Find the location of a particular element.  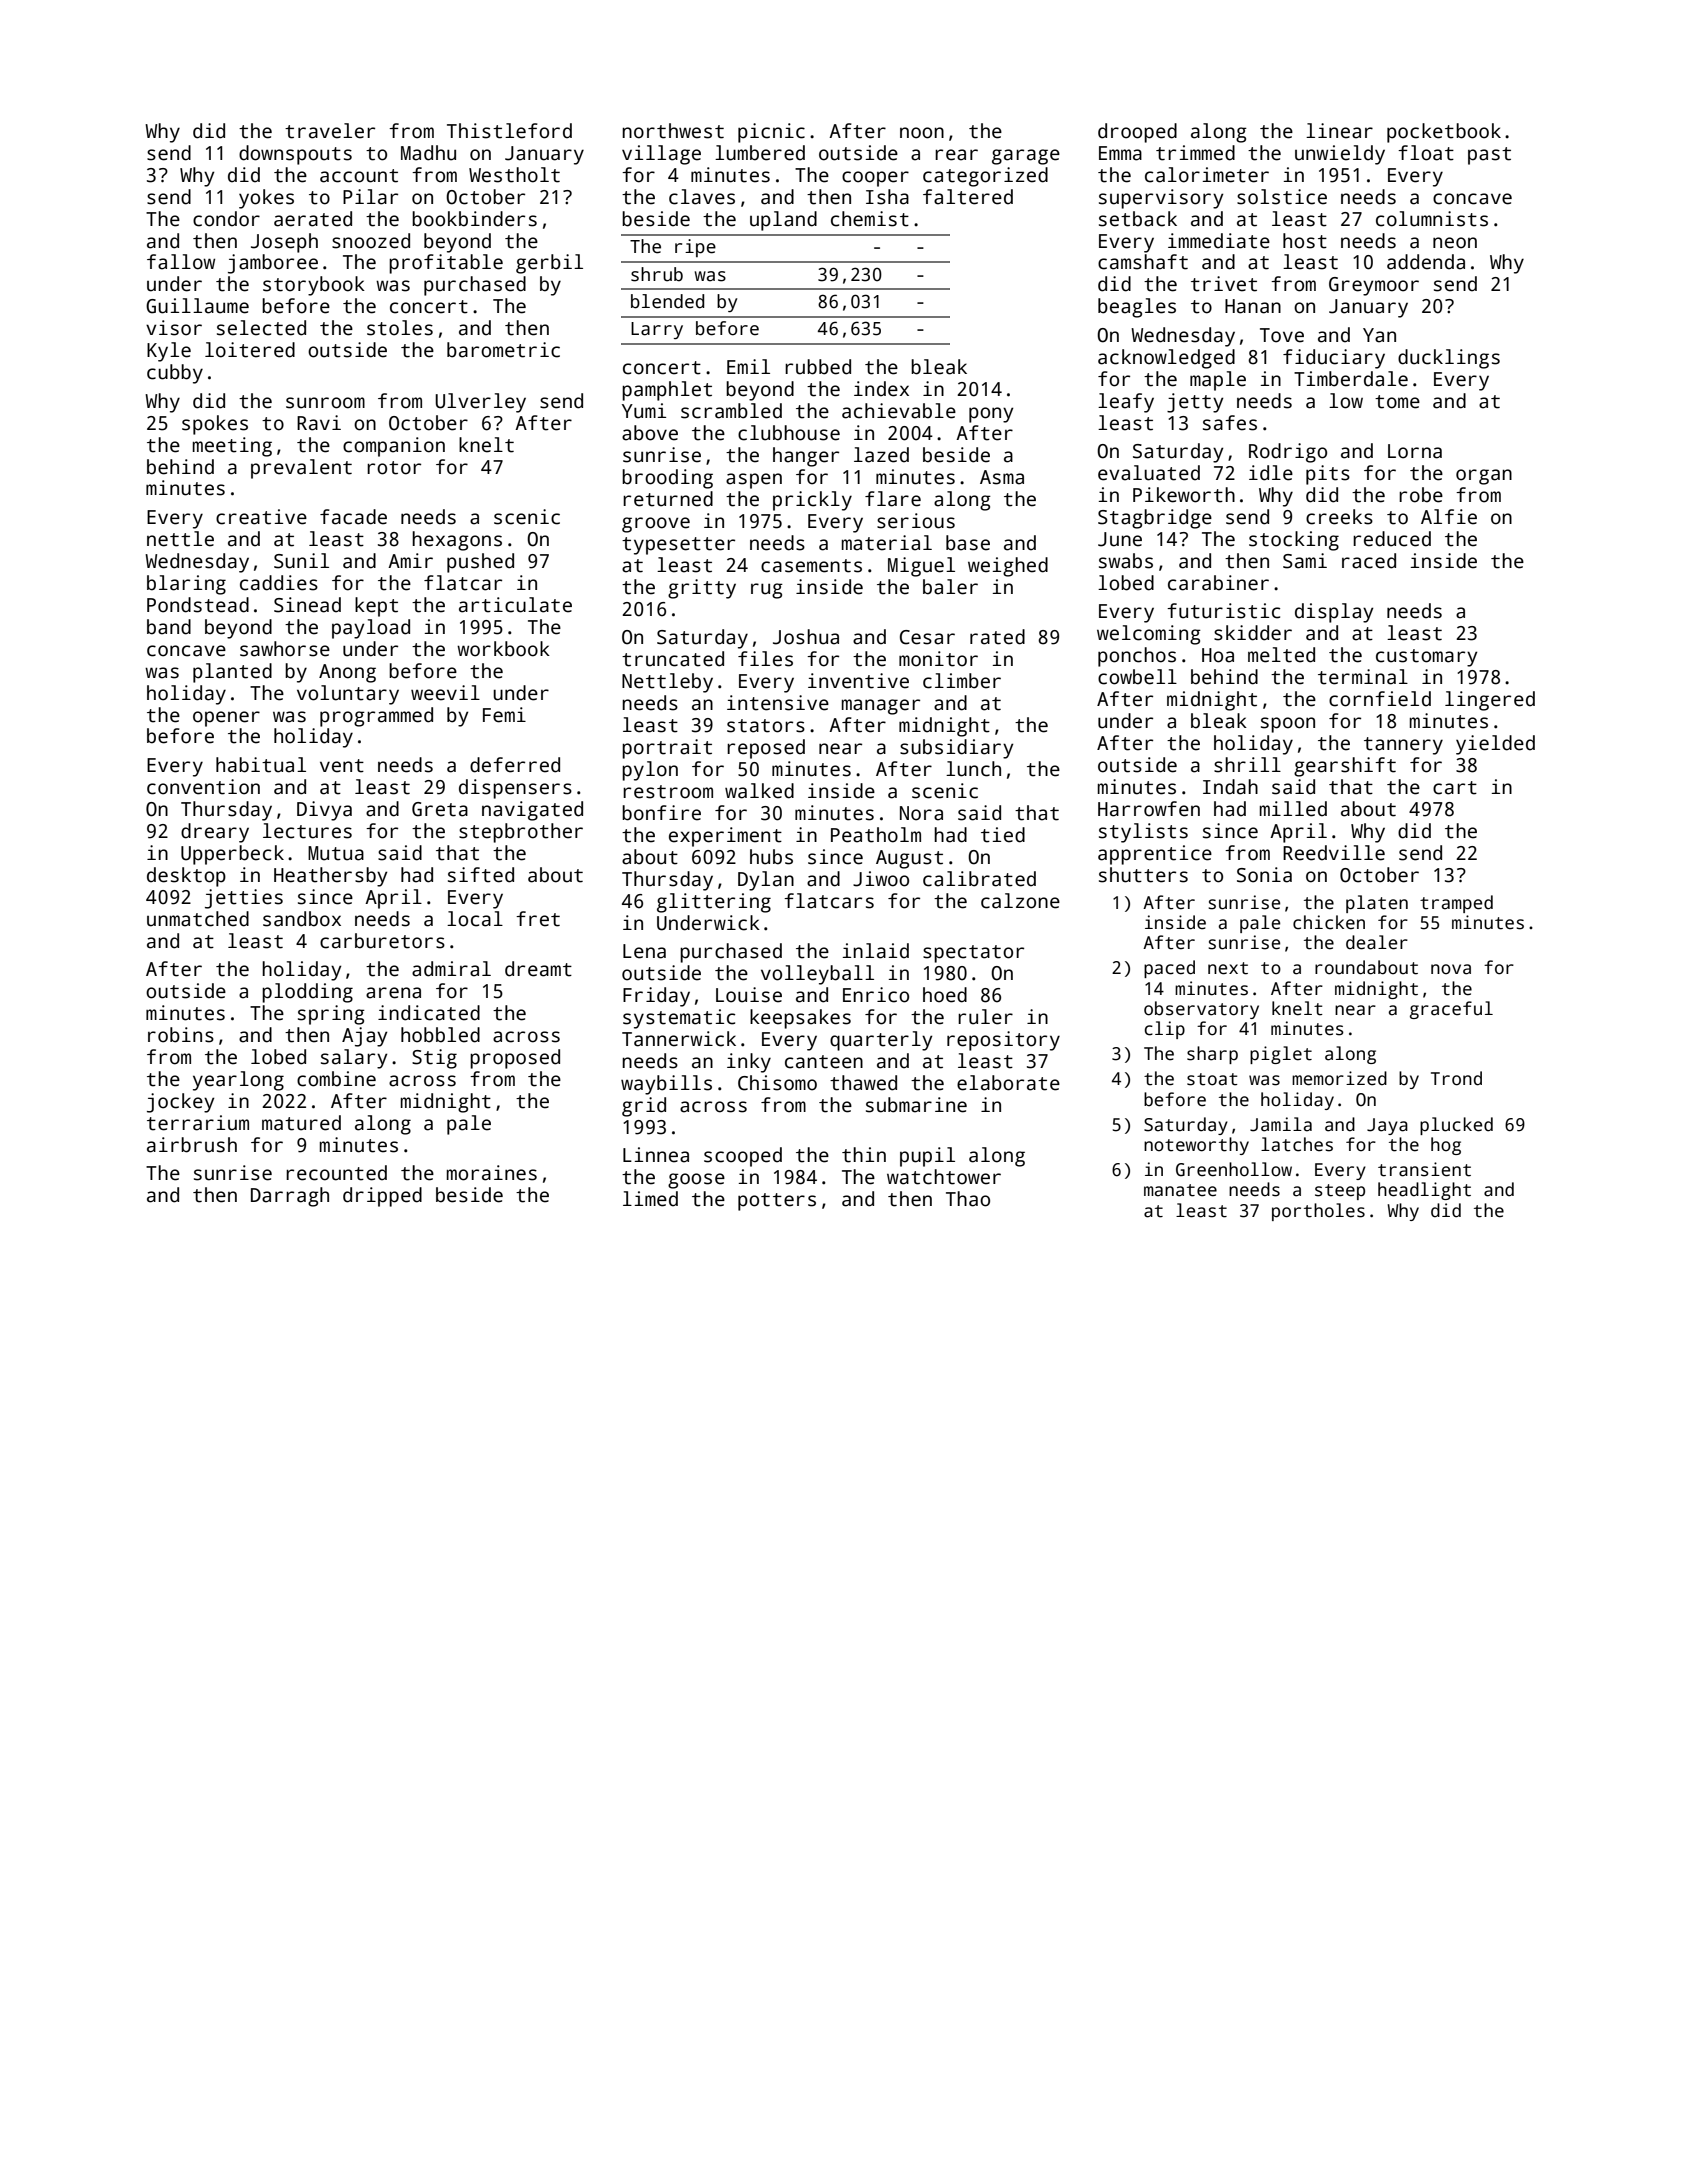

Alfie is located at coordinates (1449, 517).
